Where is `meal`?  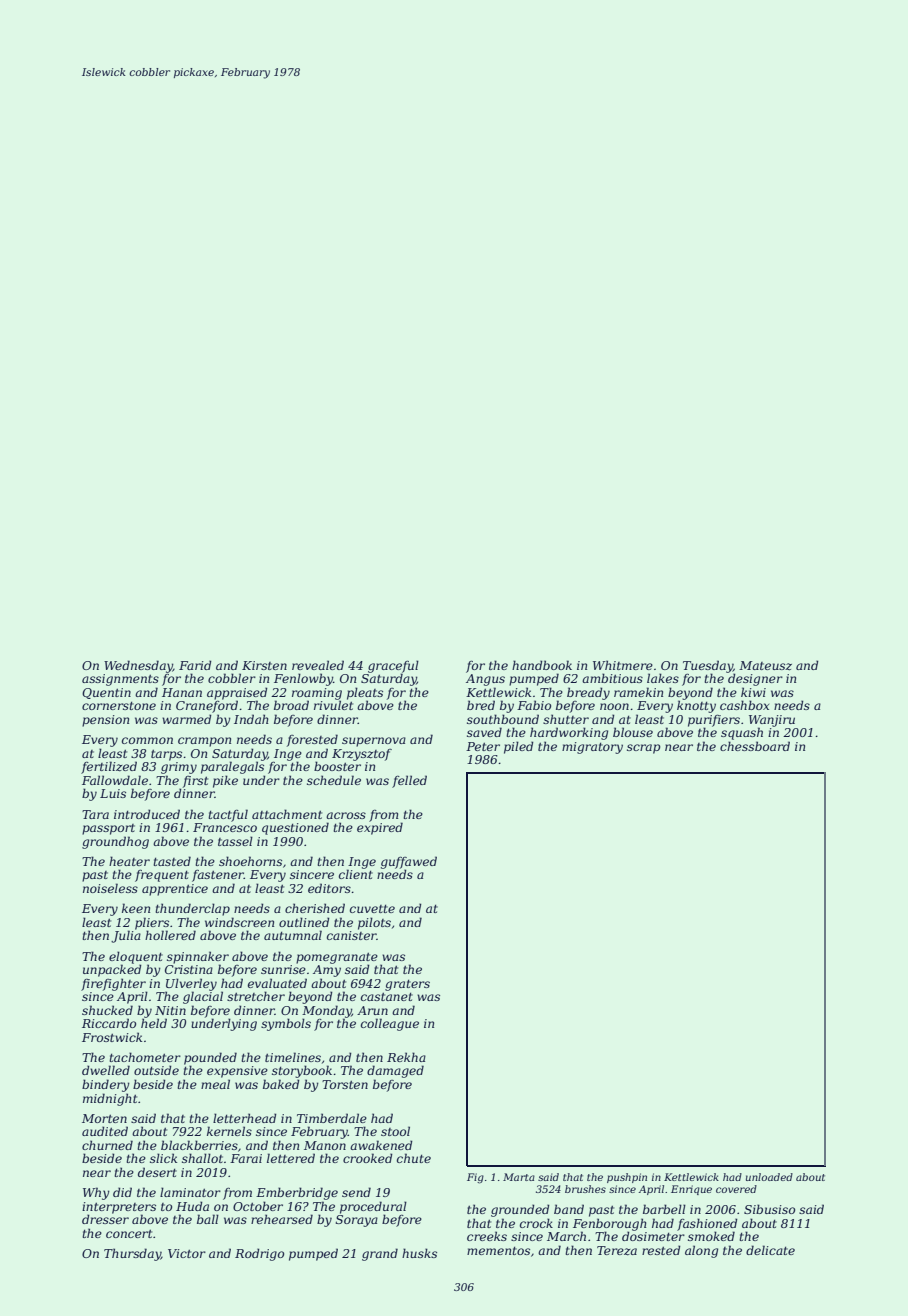 meal is located at coordinates (215, 1084).
